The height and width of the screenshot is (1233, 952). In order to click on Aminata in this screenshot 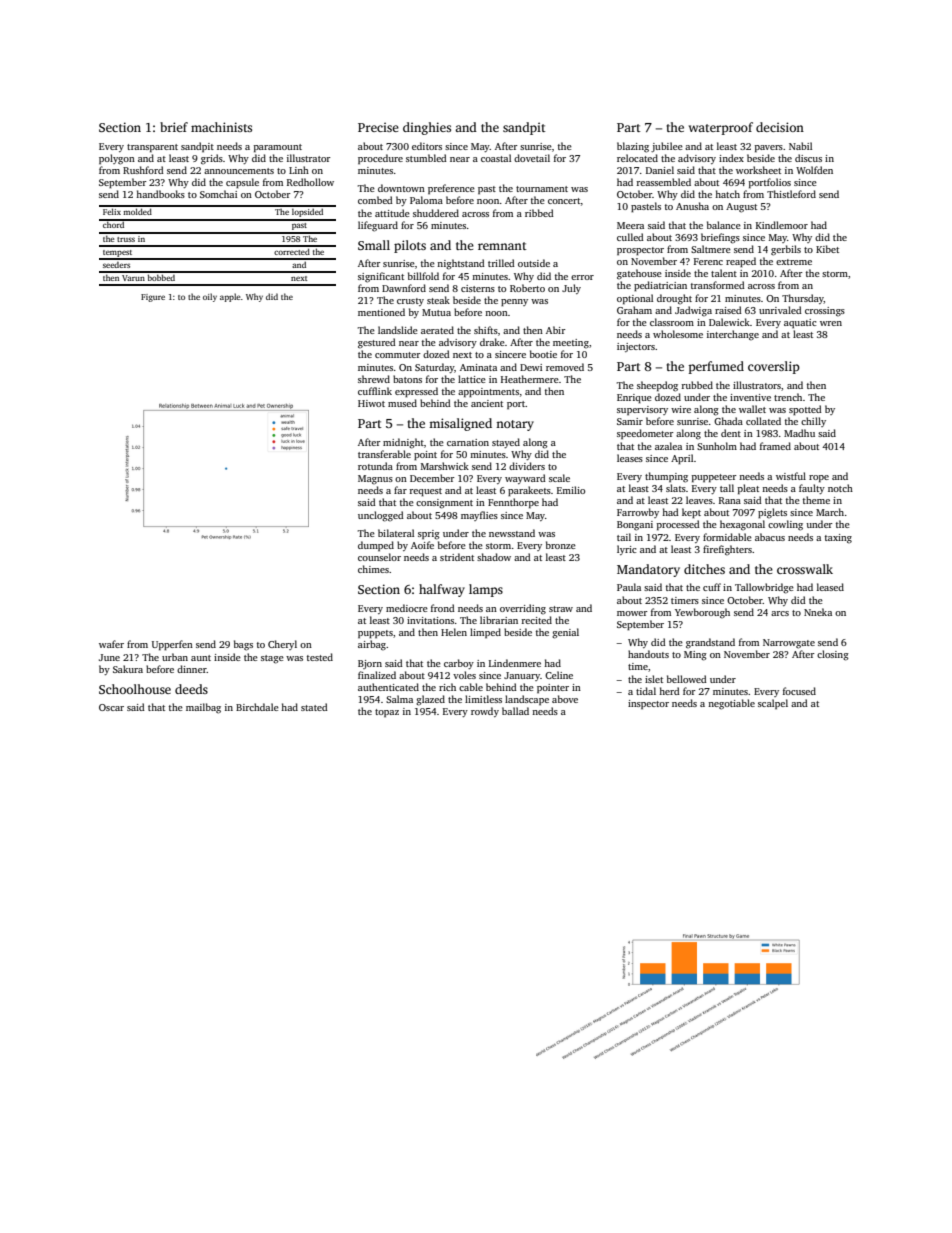, I will do `click(478, 367)`.
